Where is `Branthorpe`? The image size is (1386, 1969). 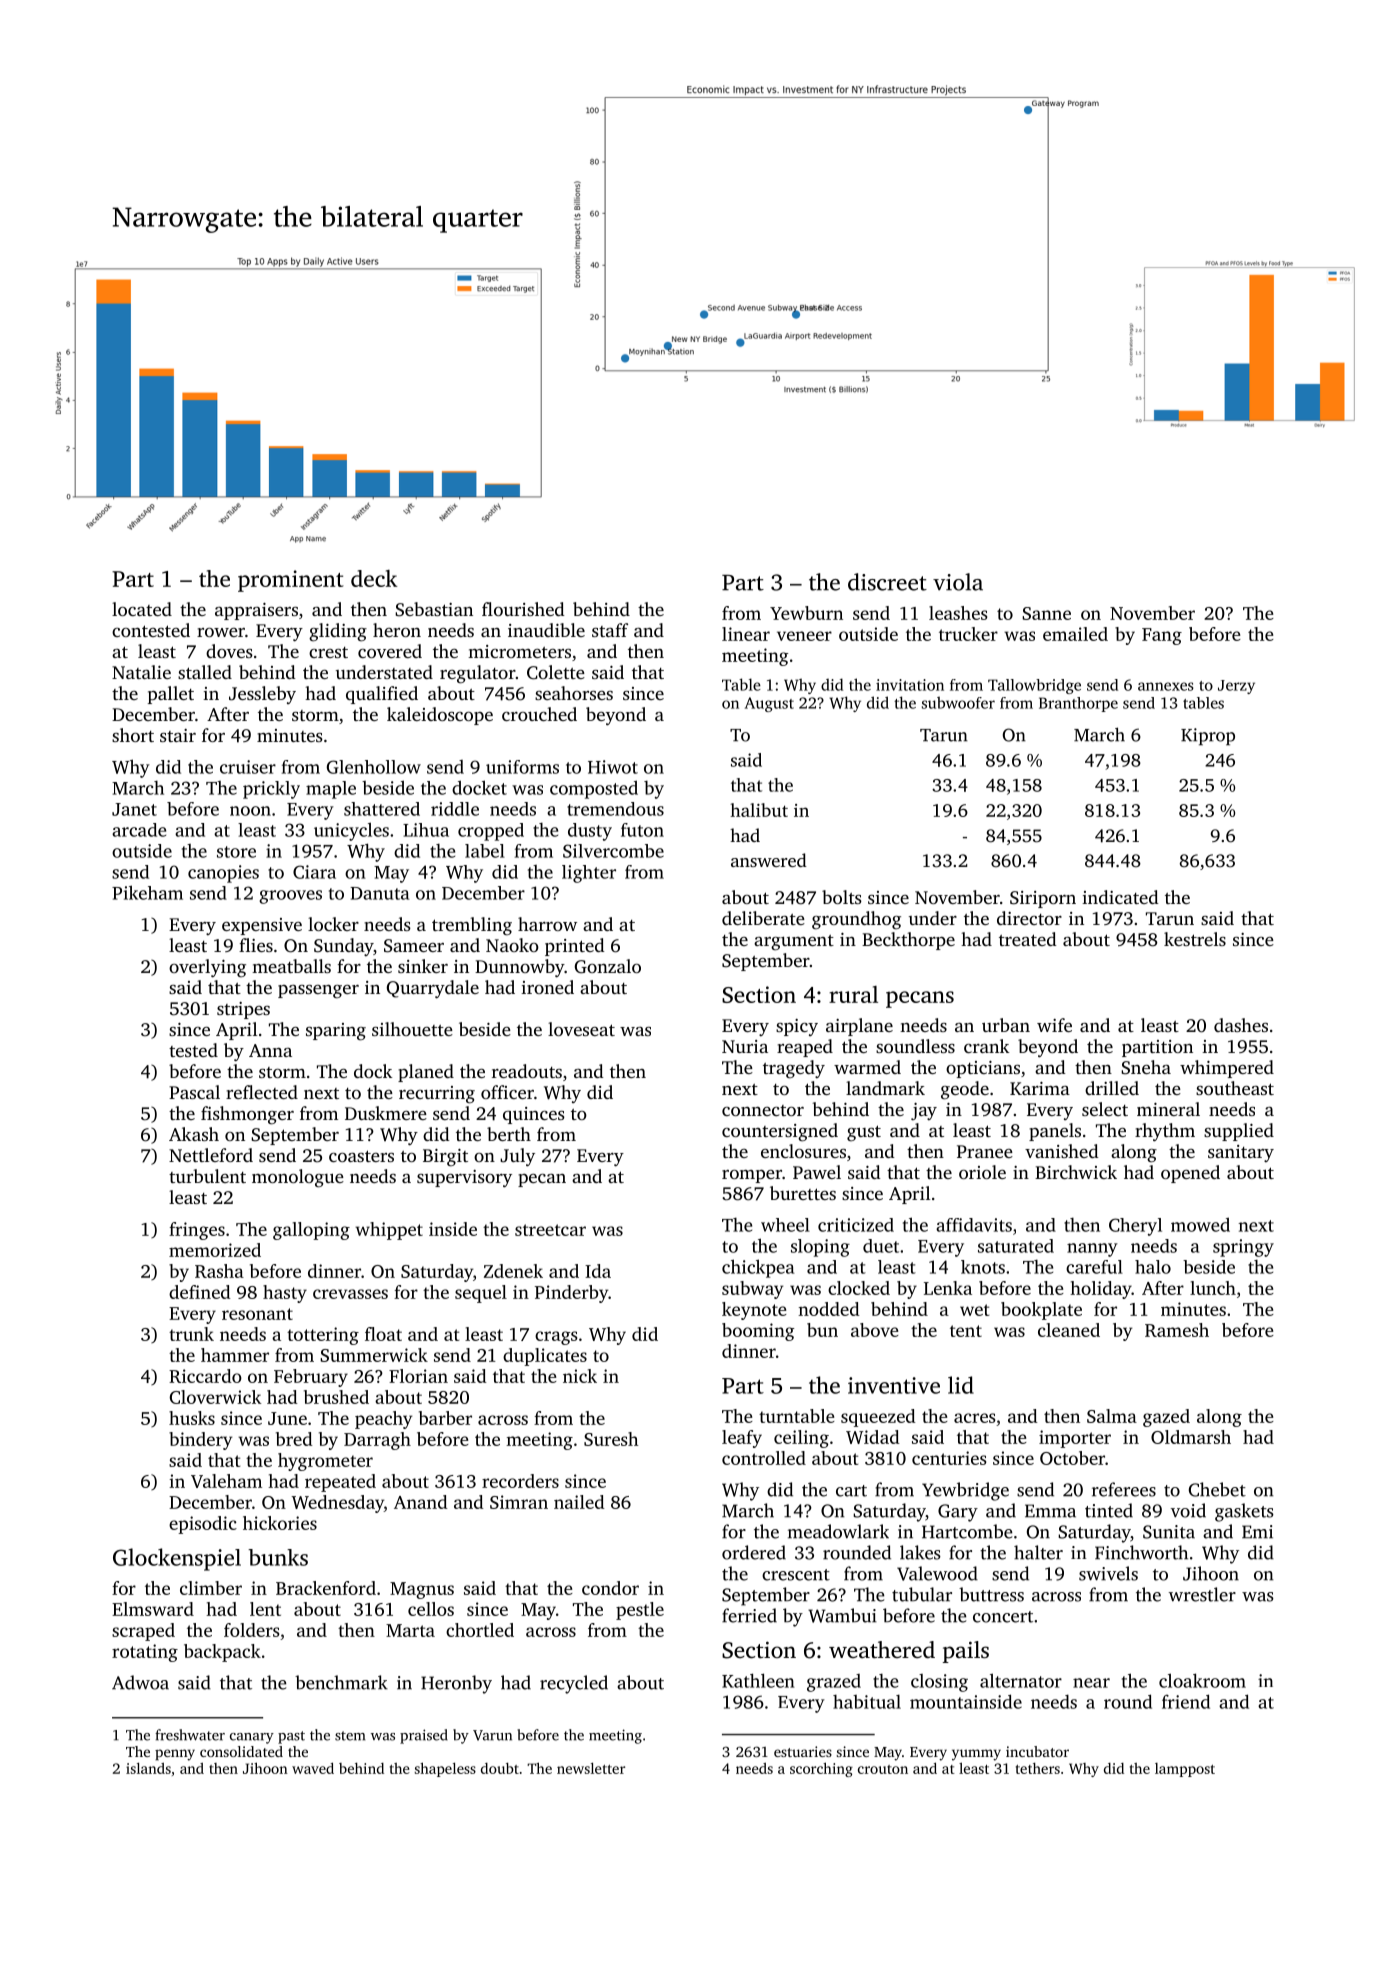 Branthorpe is located at coordinates (1078, 704).
